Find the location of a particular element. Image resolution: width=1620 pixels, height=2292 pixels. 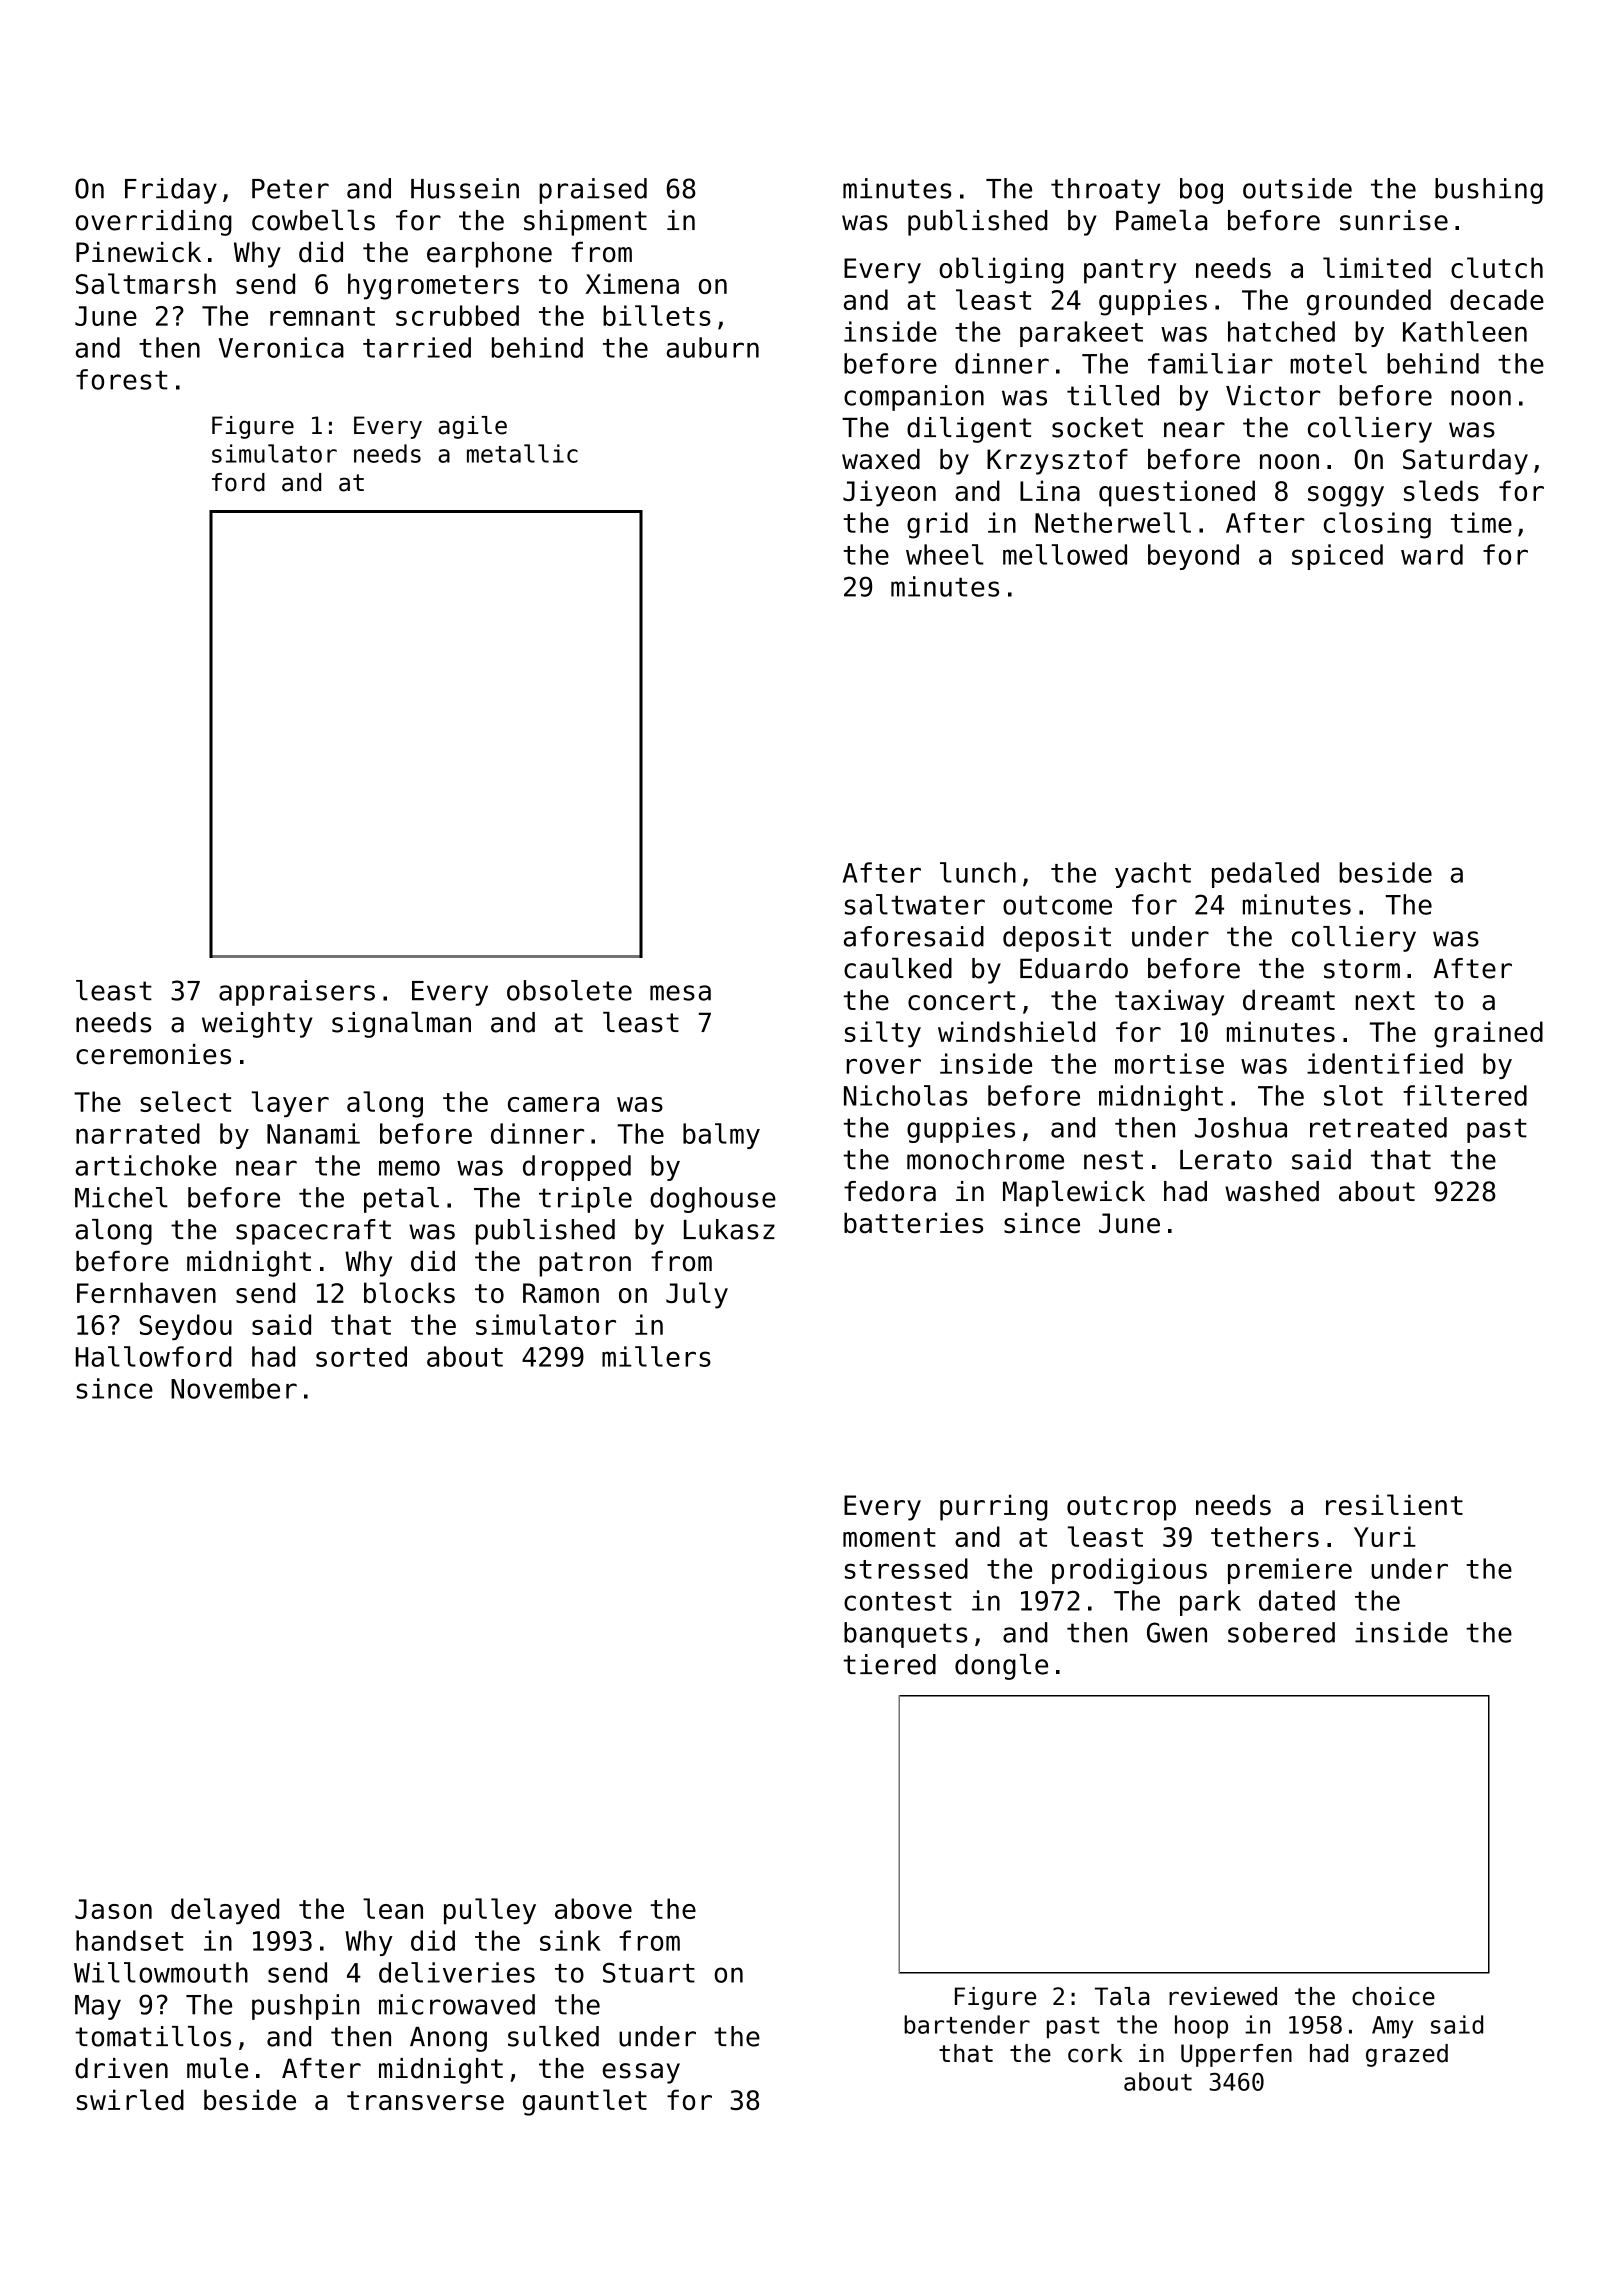

agile is located at coordinates (472, 427).
